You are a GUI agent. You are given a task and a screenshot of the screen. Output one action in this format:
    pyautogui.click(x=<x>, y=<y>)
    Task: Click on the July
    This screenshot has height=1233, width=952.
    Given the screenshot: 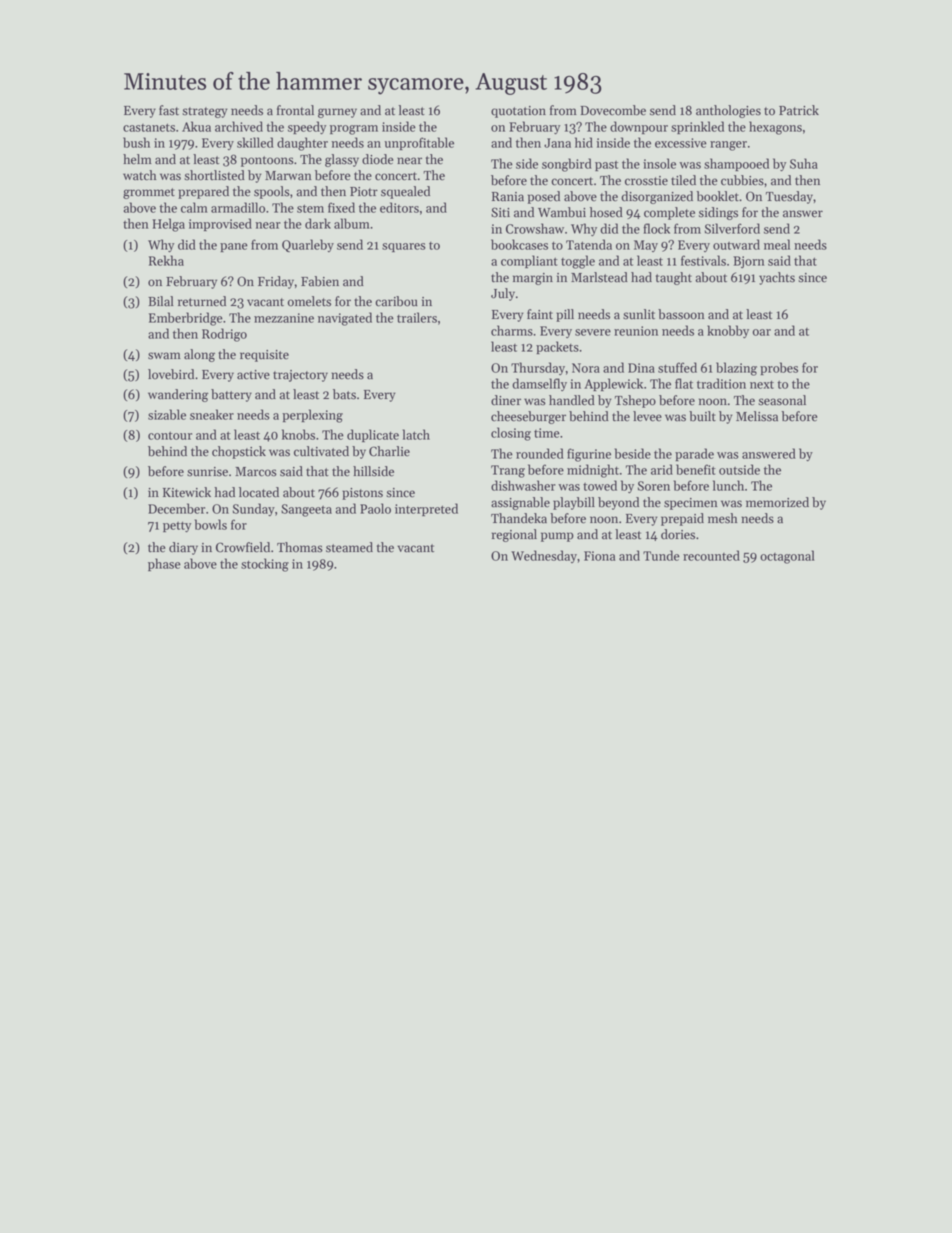 What is the action you would take?
    pyautogui.click(x=503, y=294)
